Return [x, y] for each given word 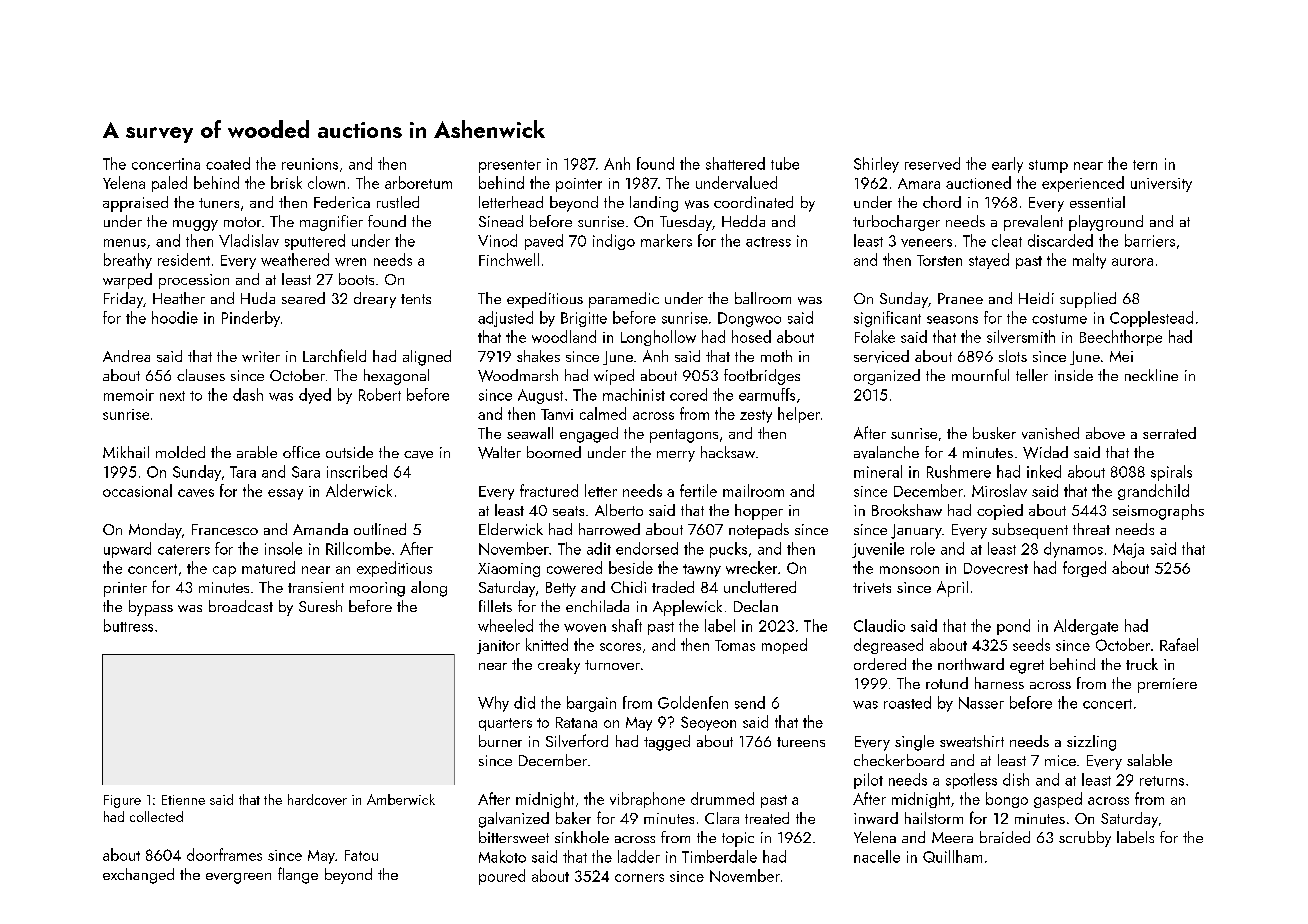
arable [257, 452]
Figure [122, 801]
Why [493, 704]
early [1007, 165]
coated [228, 163]
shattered [735, 163]
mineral [878, 471]
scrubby [1085, 839]
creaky [559, 666]
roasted [907, 702]
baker [573, 818]
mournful [980, 375]
